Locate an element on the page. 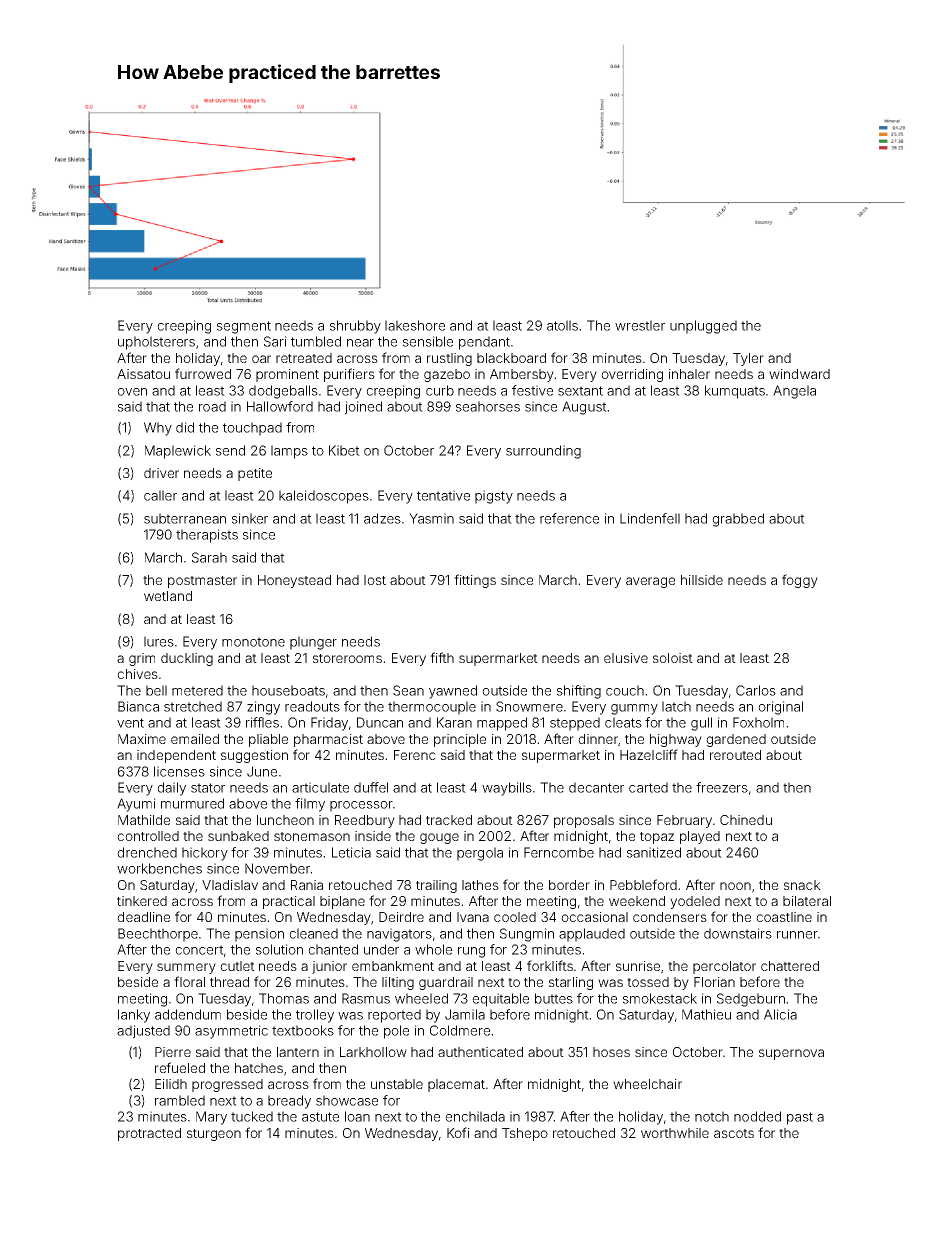 This page has height=1233, width=952. tucked is located at coordinates (252, 1116).
